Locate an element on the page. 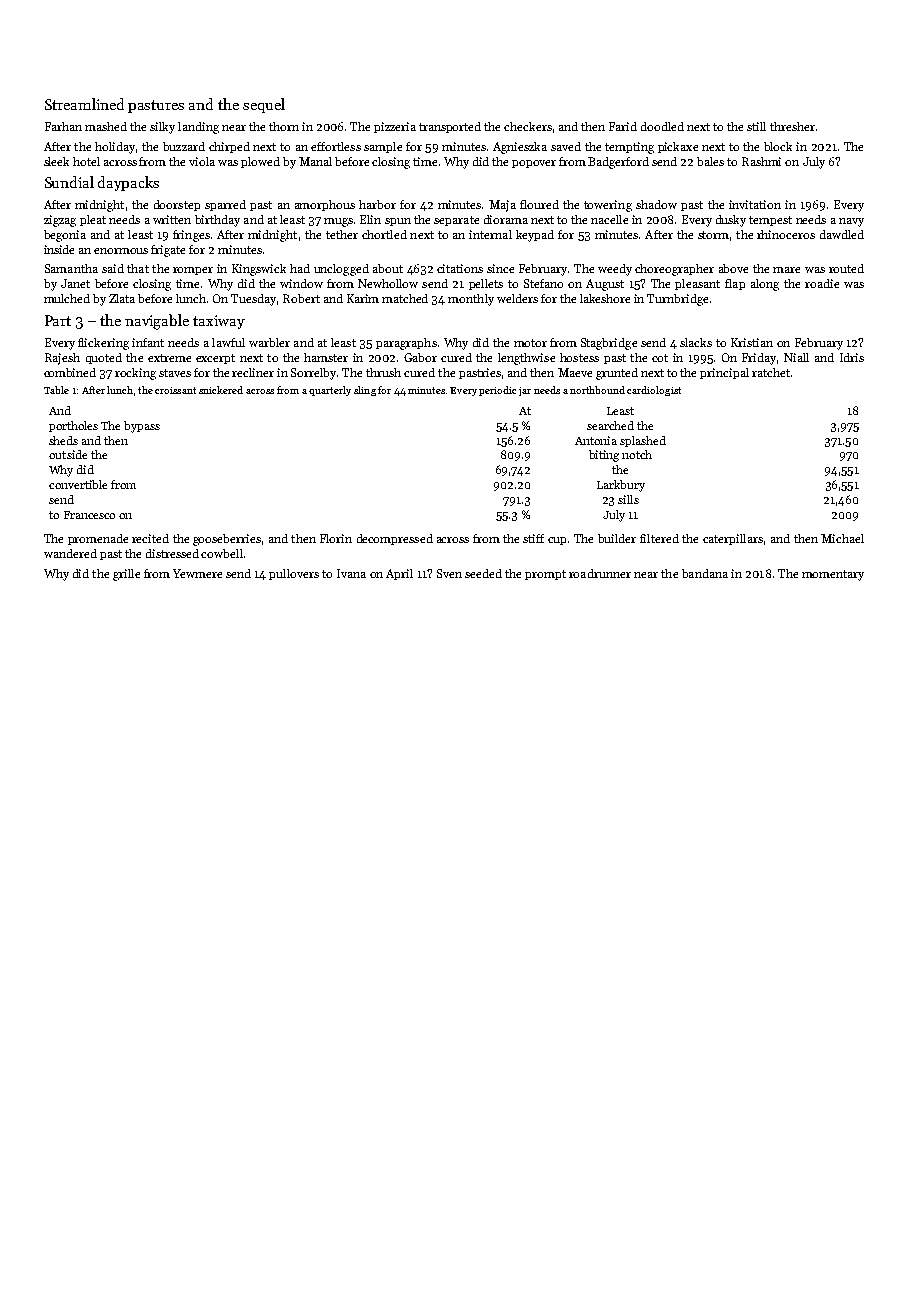 Image resolution: width=908 pixels, height=1316 pixels. searched is located at coordinates (610, 425).
